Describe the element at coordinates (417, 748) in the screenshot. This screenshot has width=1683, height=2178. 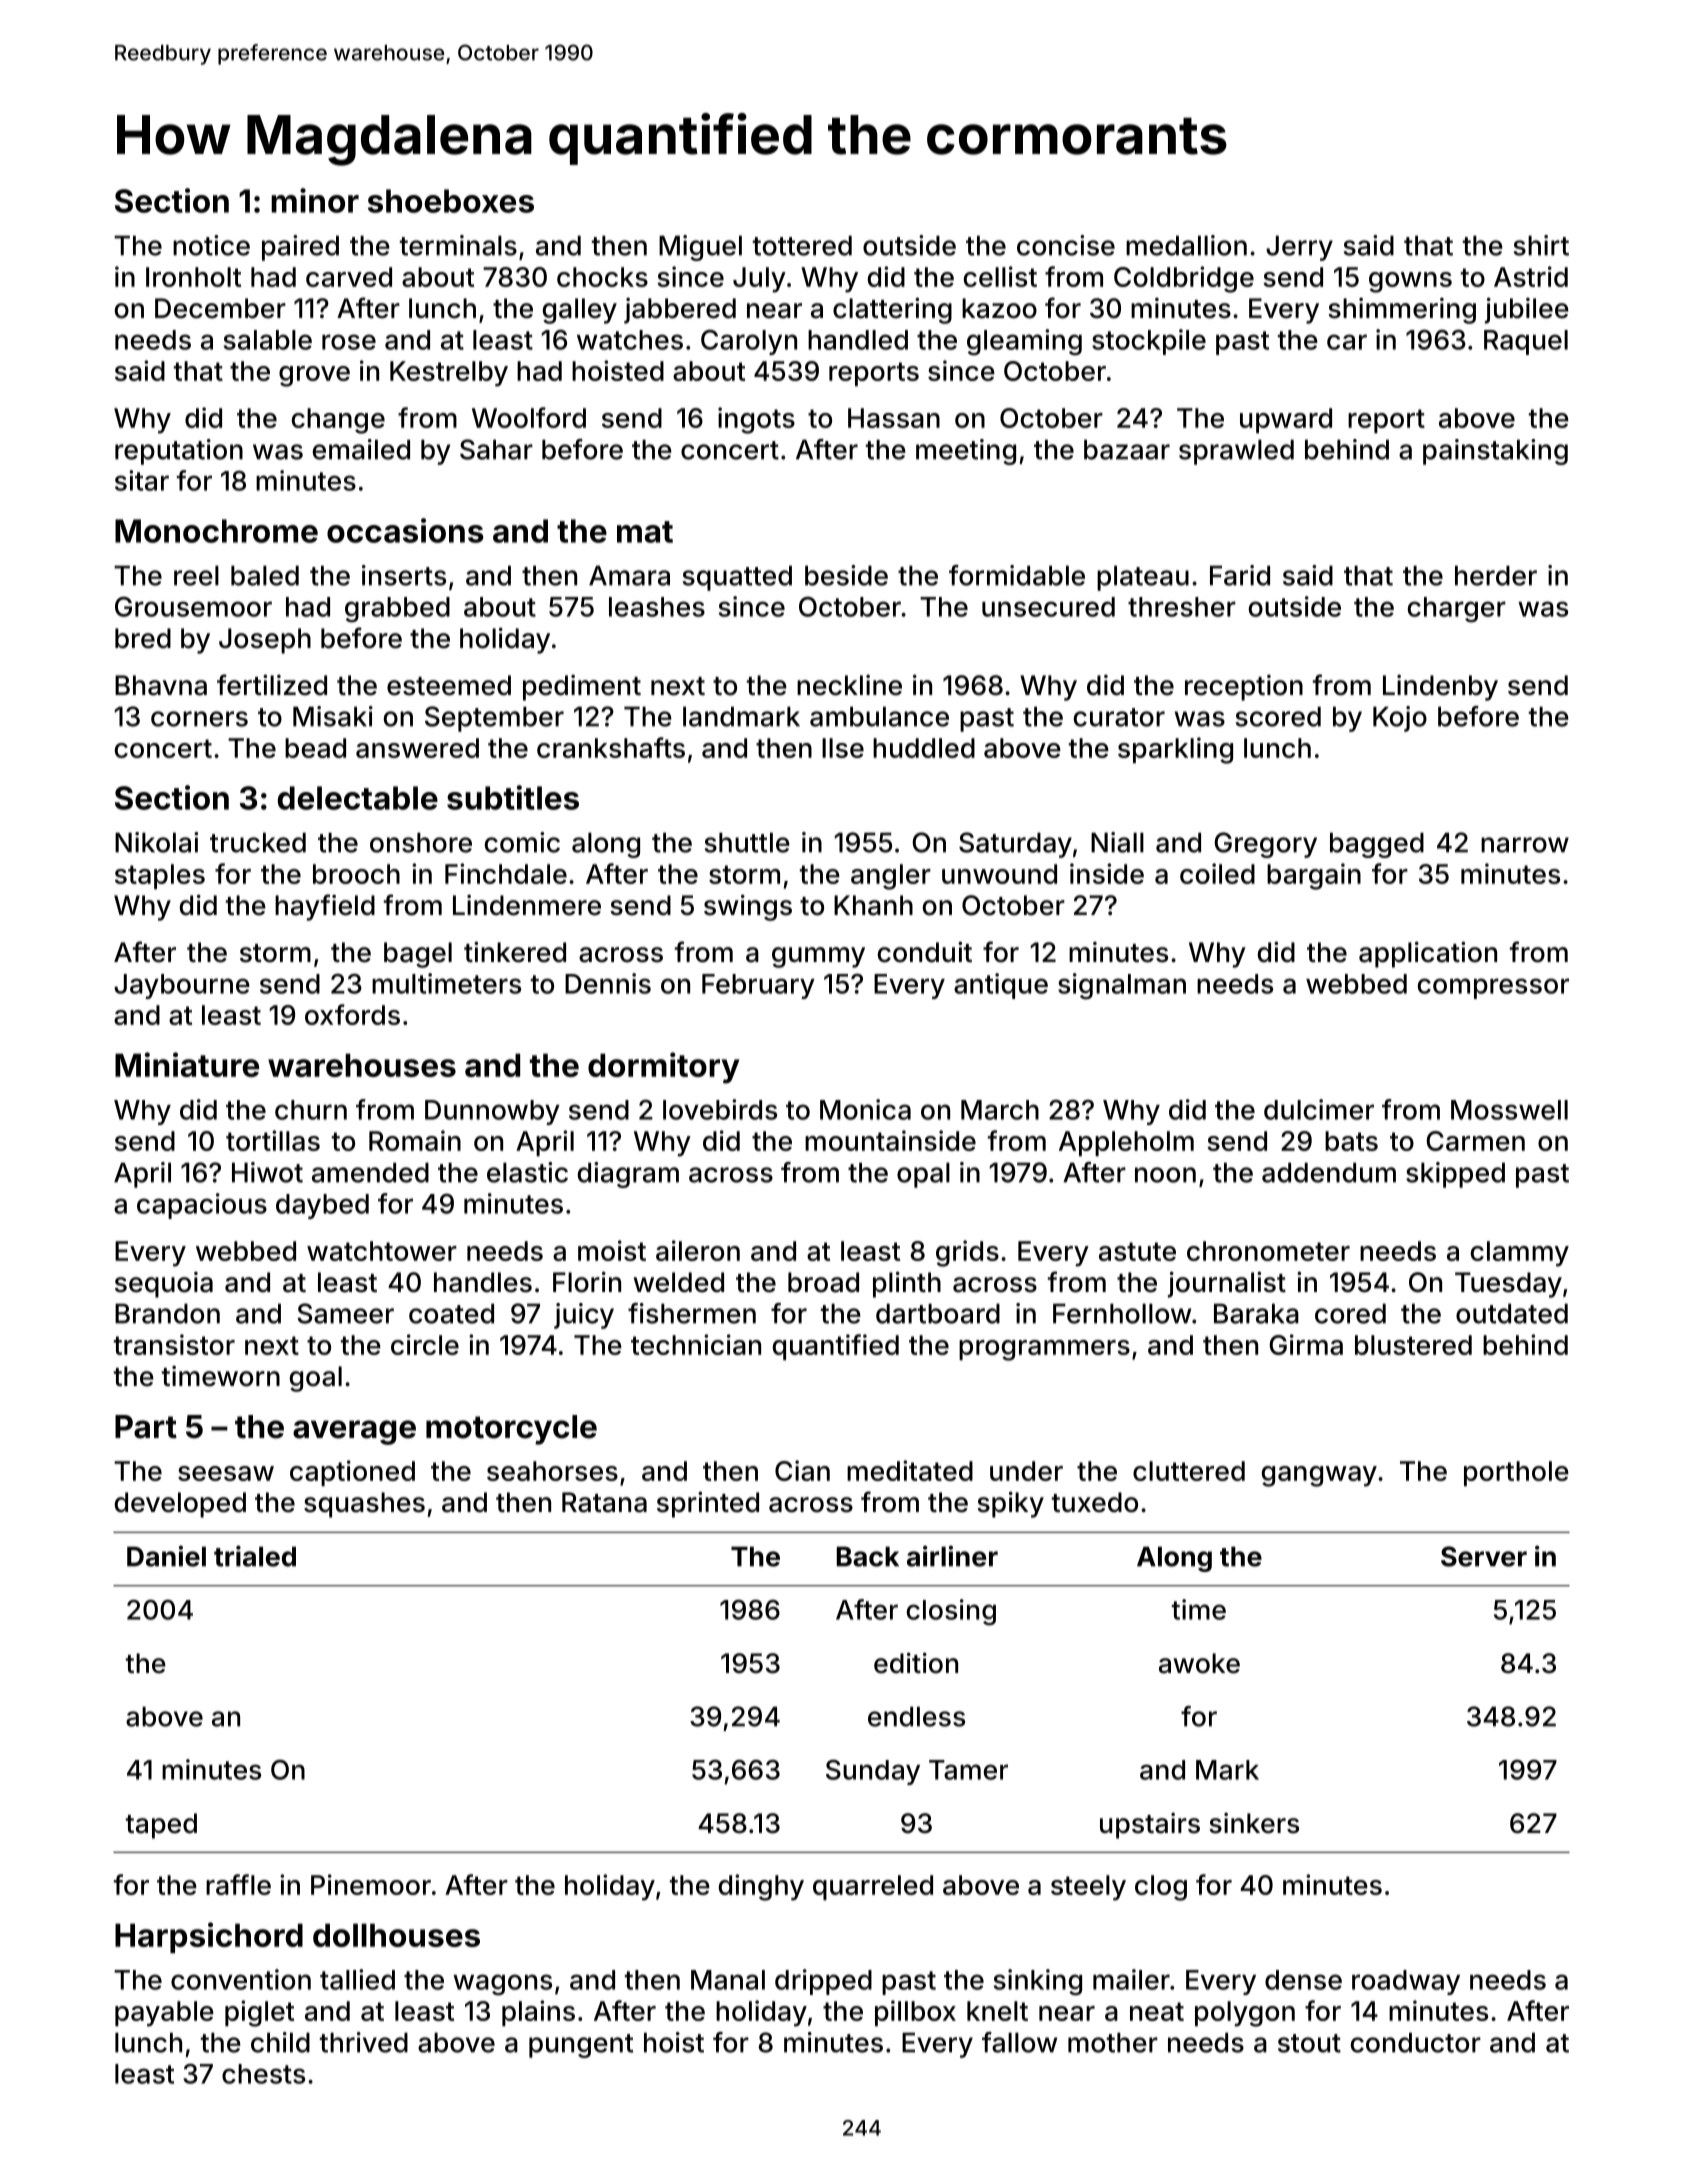
I see `answered` at that location.
